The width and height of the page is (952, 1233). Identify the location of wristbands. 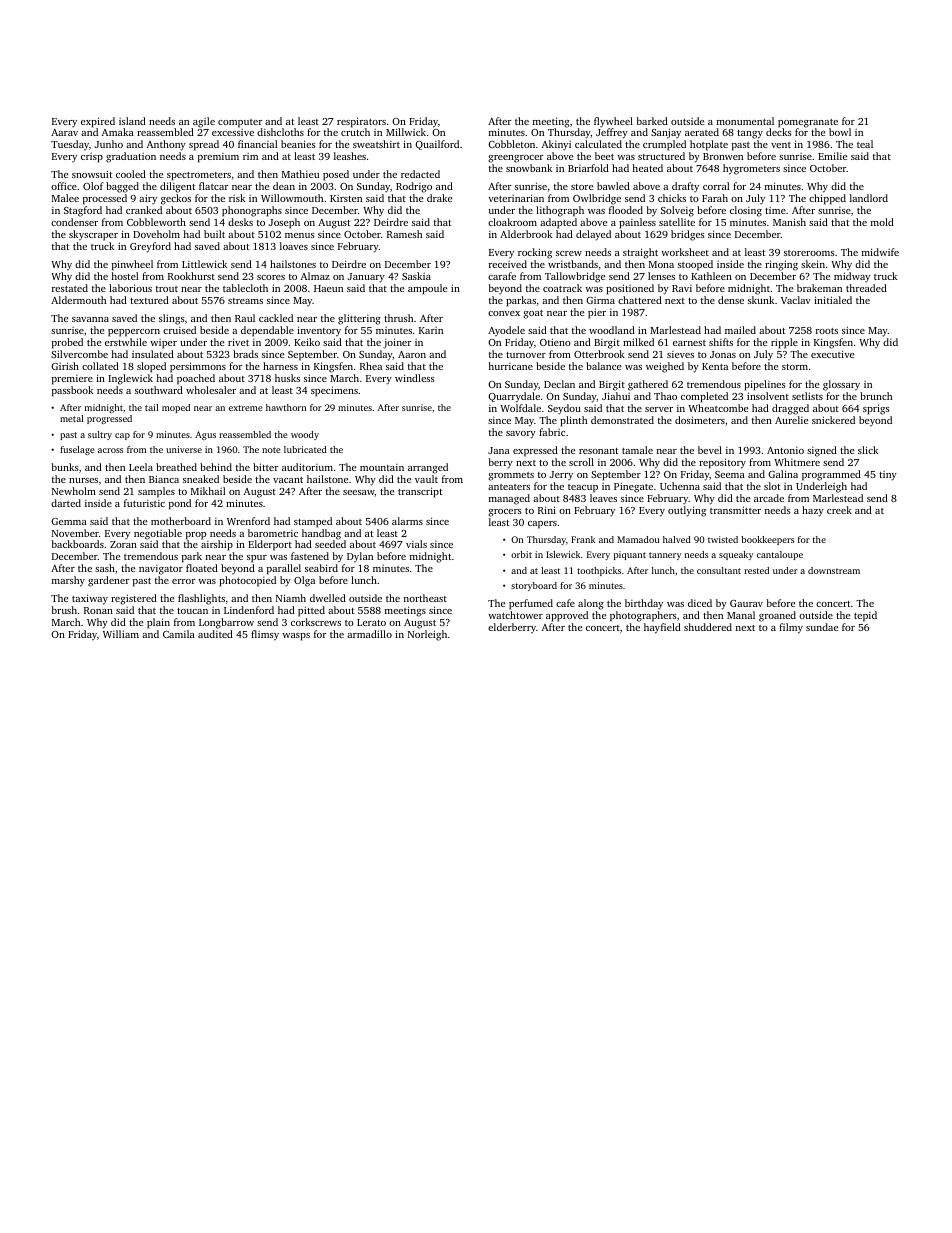
(573, 264).
